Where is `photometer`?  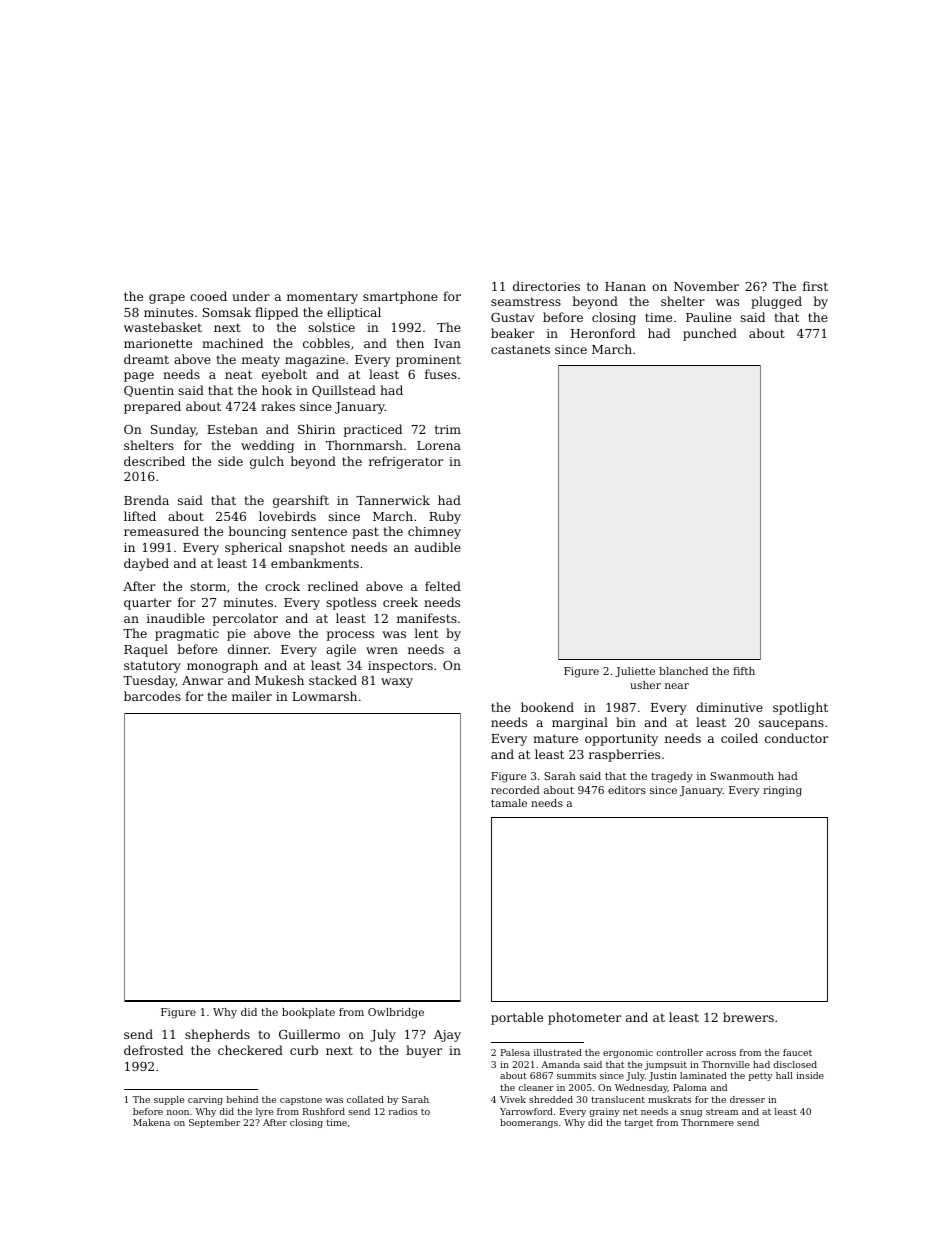 photometer is located at coordinates (584, 1018).
